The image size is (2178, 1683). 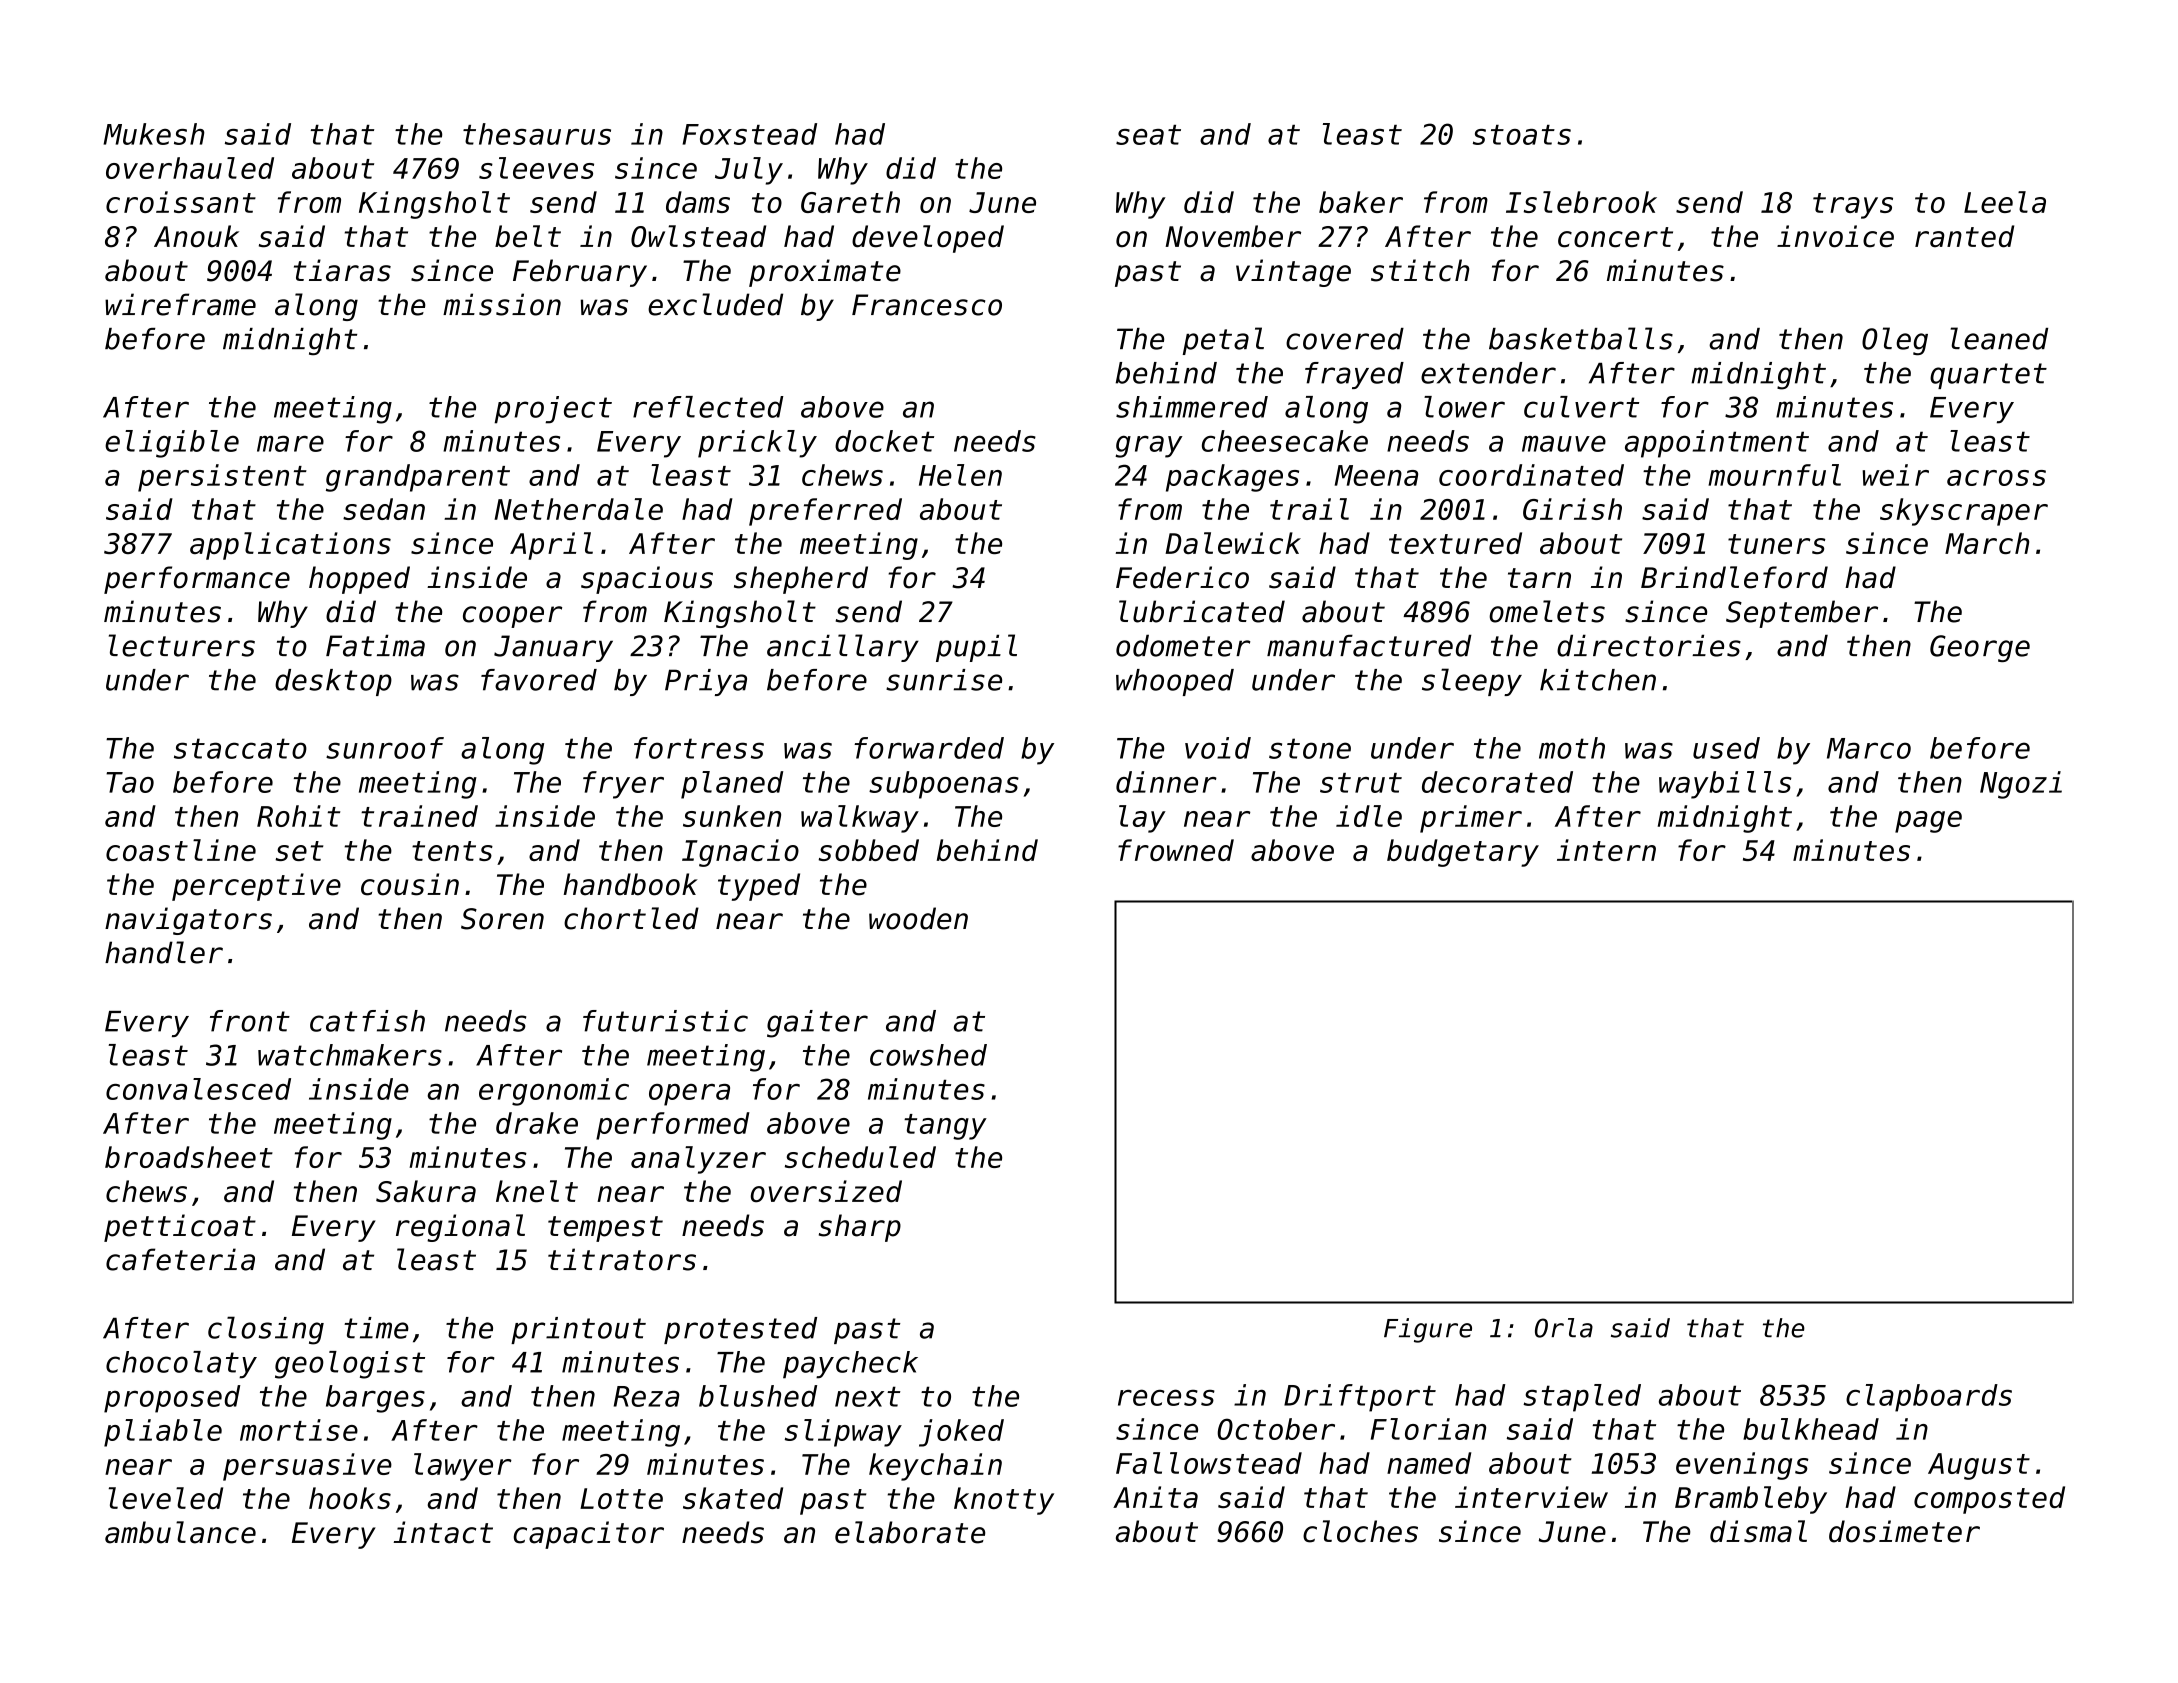 What do you see at coordinates (154, 134) in the screenshot?
I see `Mukesh` at bounding box center [154, 134].
